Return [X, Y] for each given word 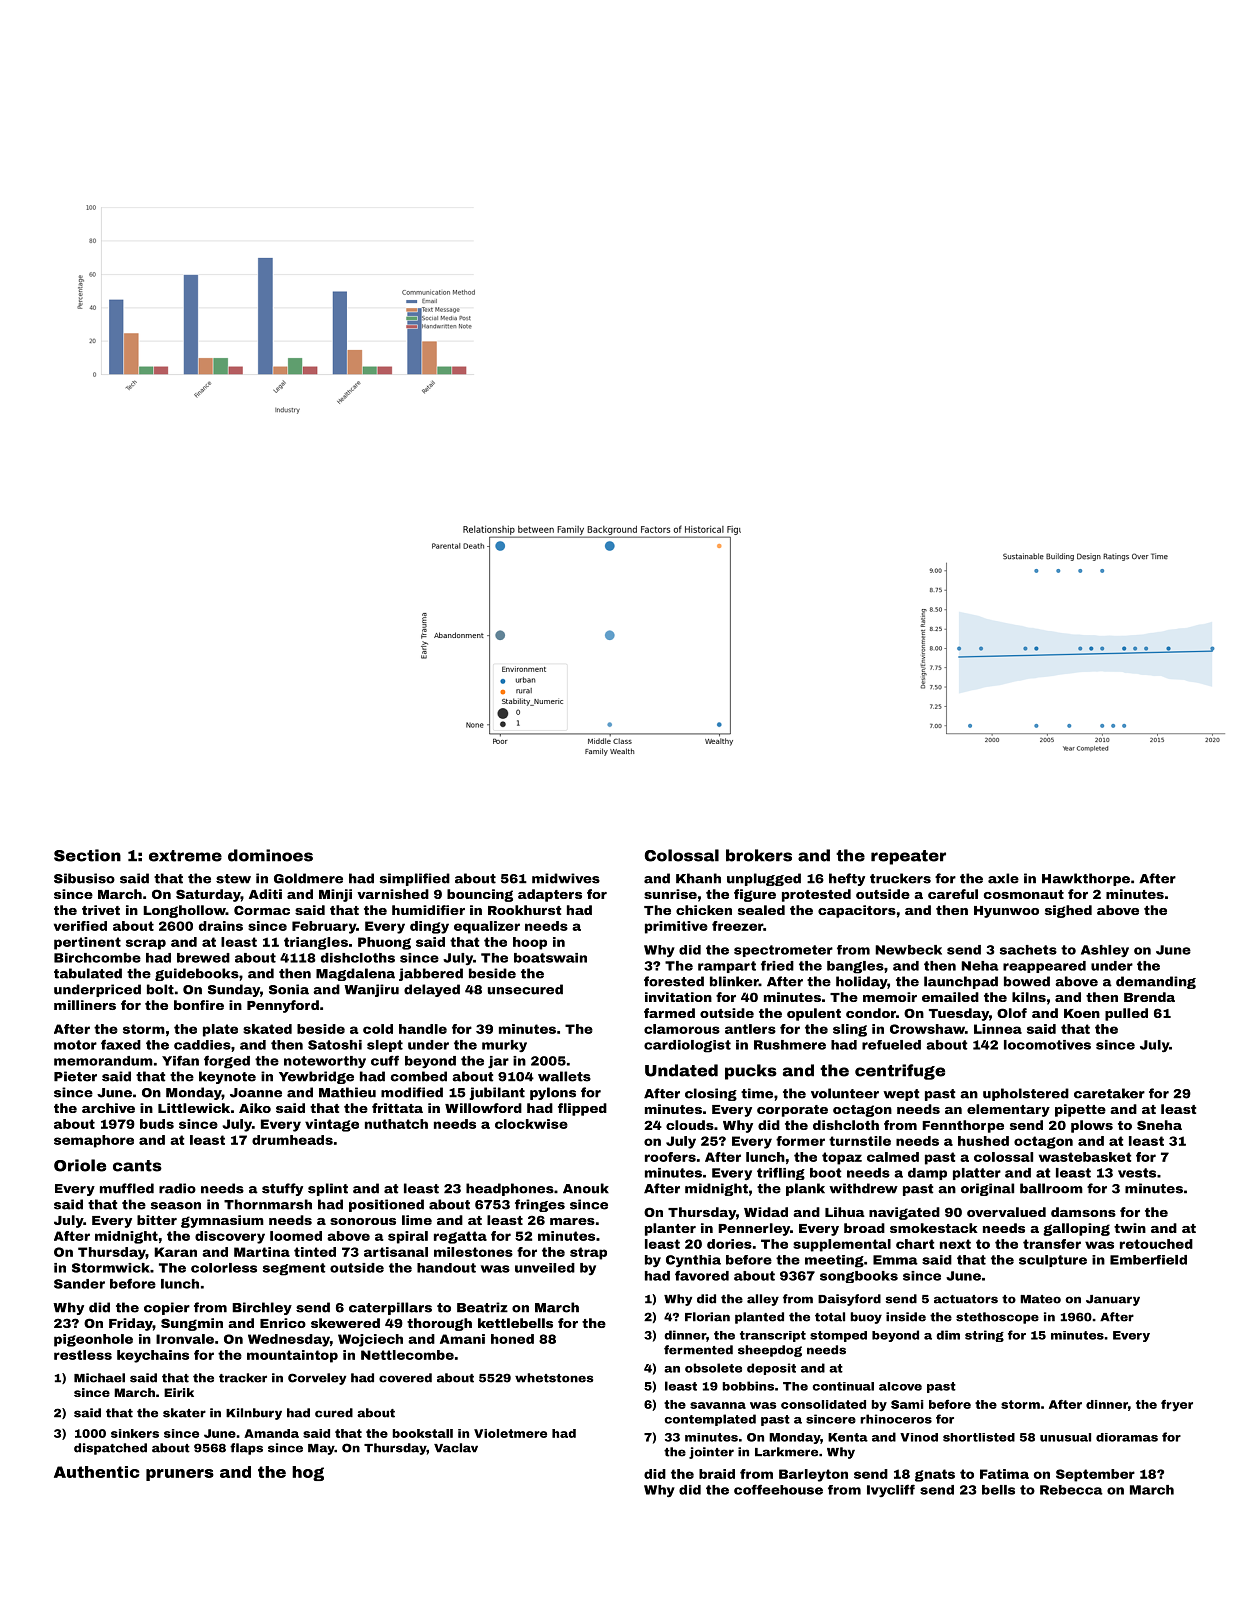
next [955, 1244]
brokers [759, 855]
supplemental [842, 1245]
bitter [157, 1220]
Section [87, 855]
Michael [99, 1378]
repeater [908, 857]
